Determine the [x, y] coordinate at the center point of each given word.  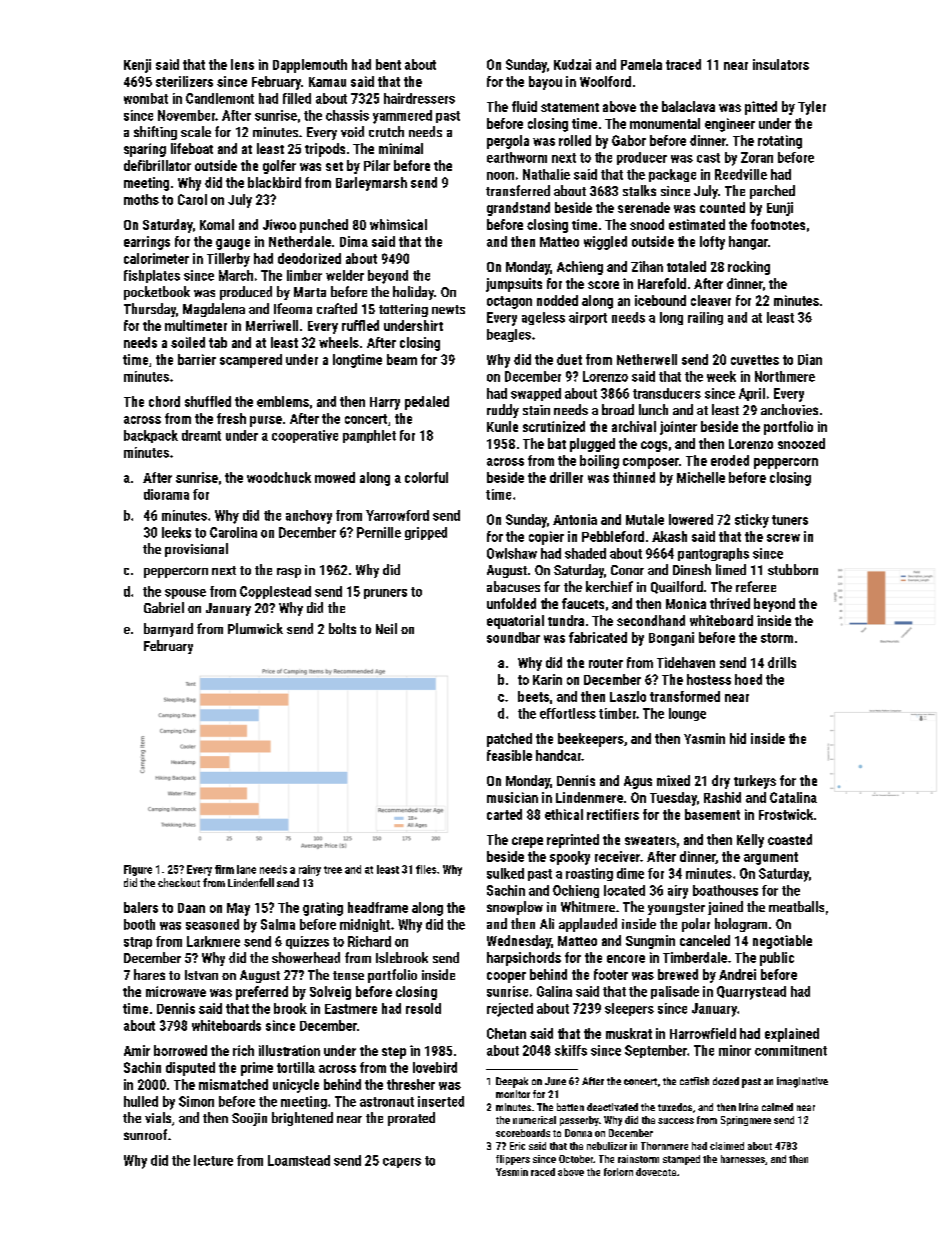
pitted [761, 108]
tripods [325, 150]
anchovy [309, 517]
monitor [513, 1094]
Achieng [580, 268]
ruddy [503, 411]
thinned [634, 477]
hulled [141, 1101]
